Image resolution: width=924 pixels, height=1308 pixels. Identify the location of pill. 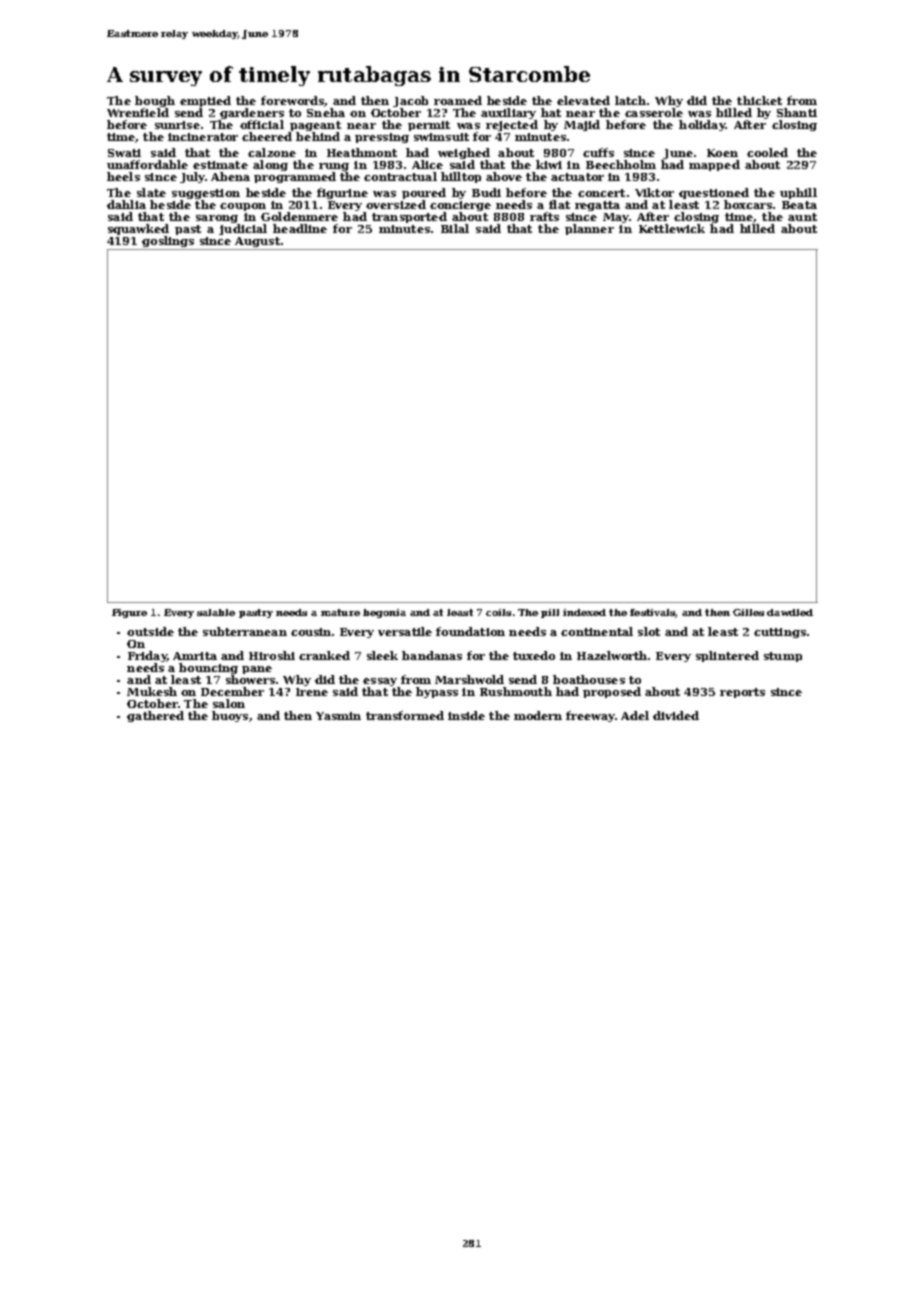
(550, 613).
